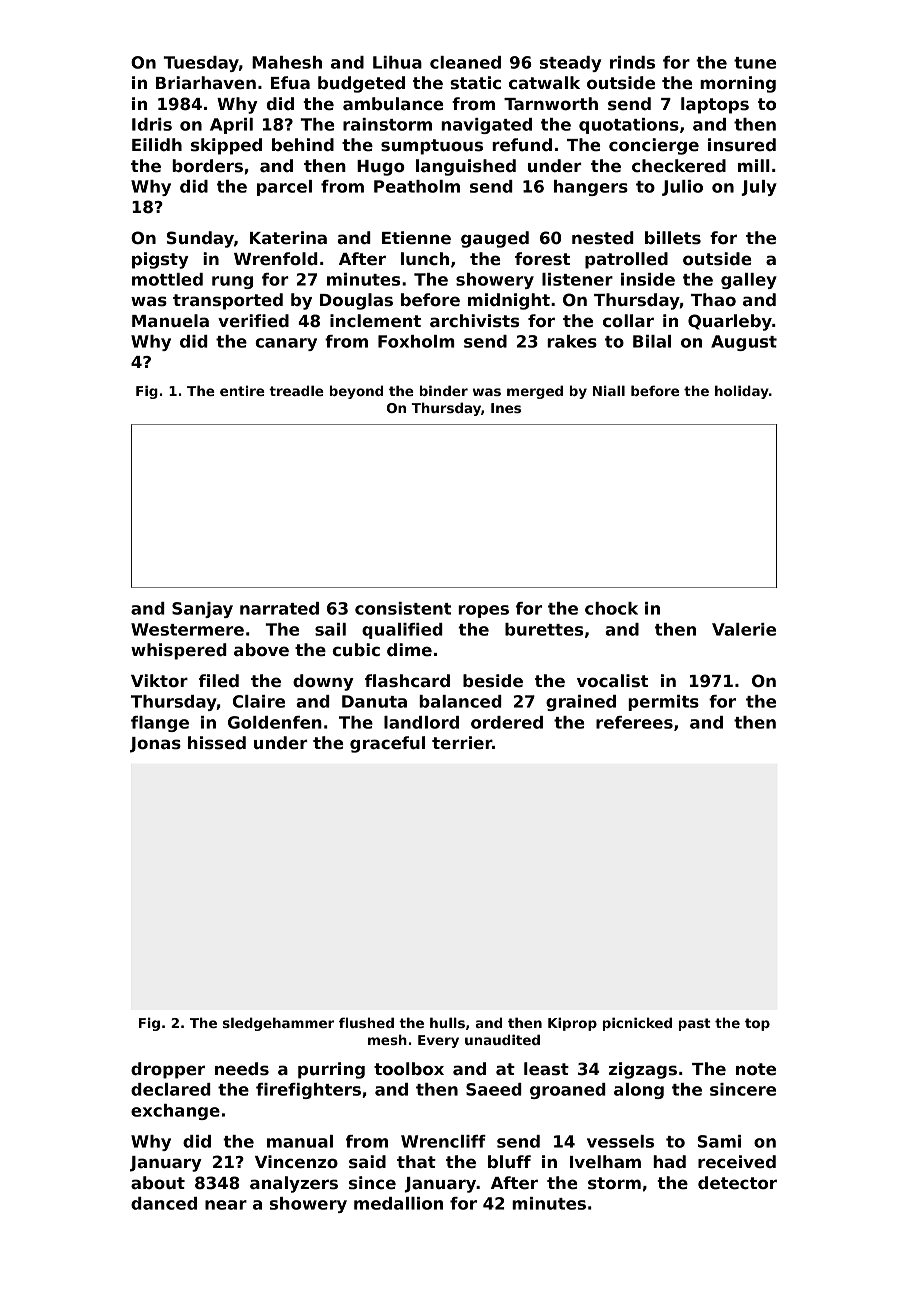 The height and width of the screenshot is (1316, 908). I want to click on consistent, so click(403, 608).
